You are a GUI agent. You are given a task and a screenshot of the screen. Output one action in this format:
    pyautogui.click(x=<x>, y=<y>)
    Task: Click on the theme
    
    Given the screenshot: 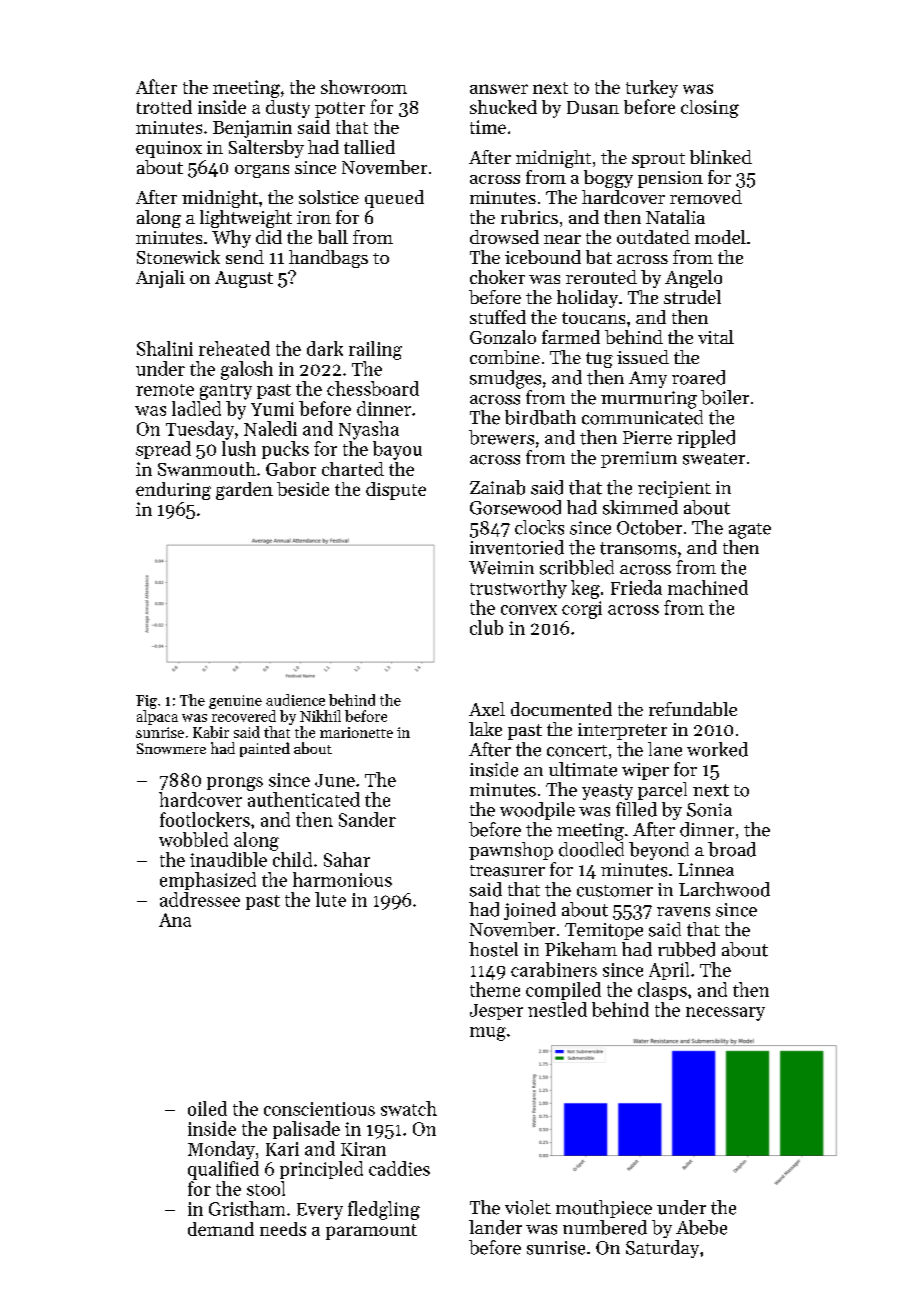 What is the action you would take?
    pyautogui.click(x=495, y=989)
